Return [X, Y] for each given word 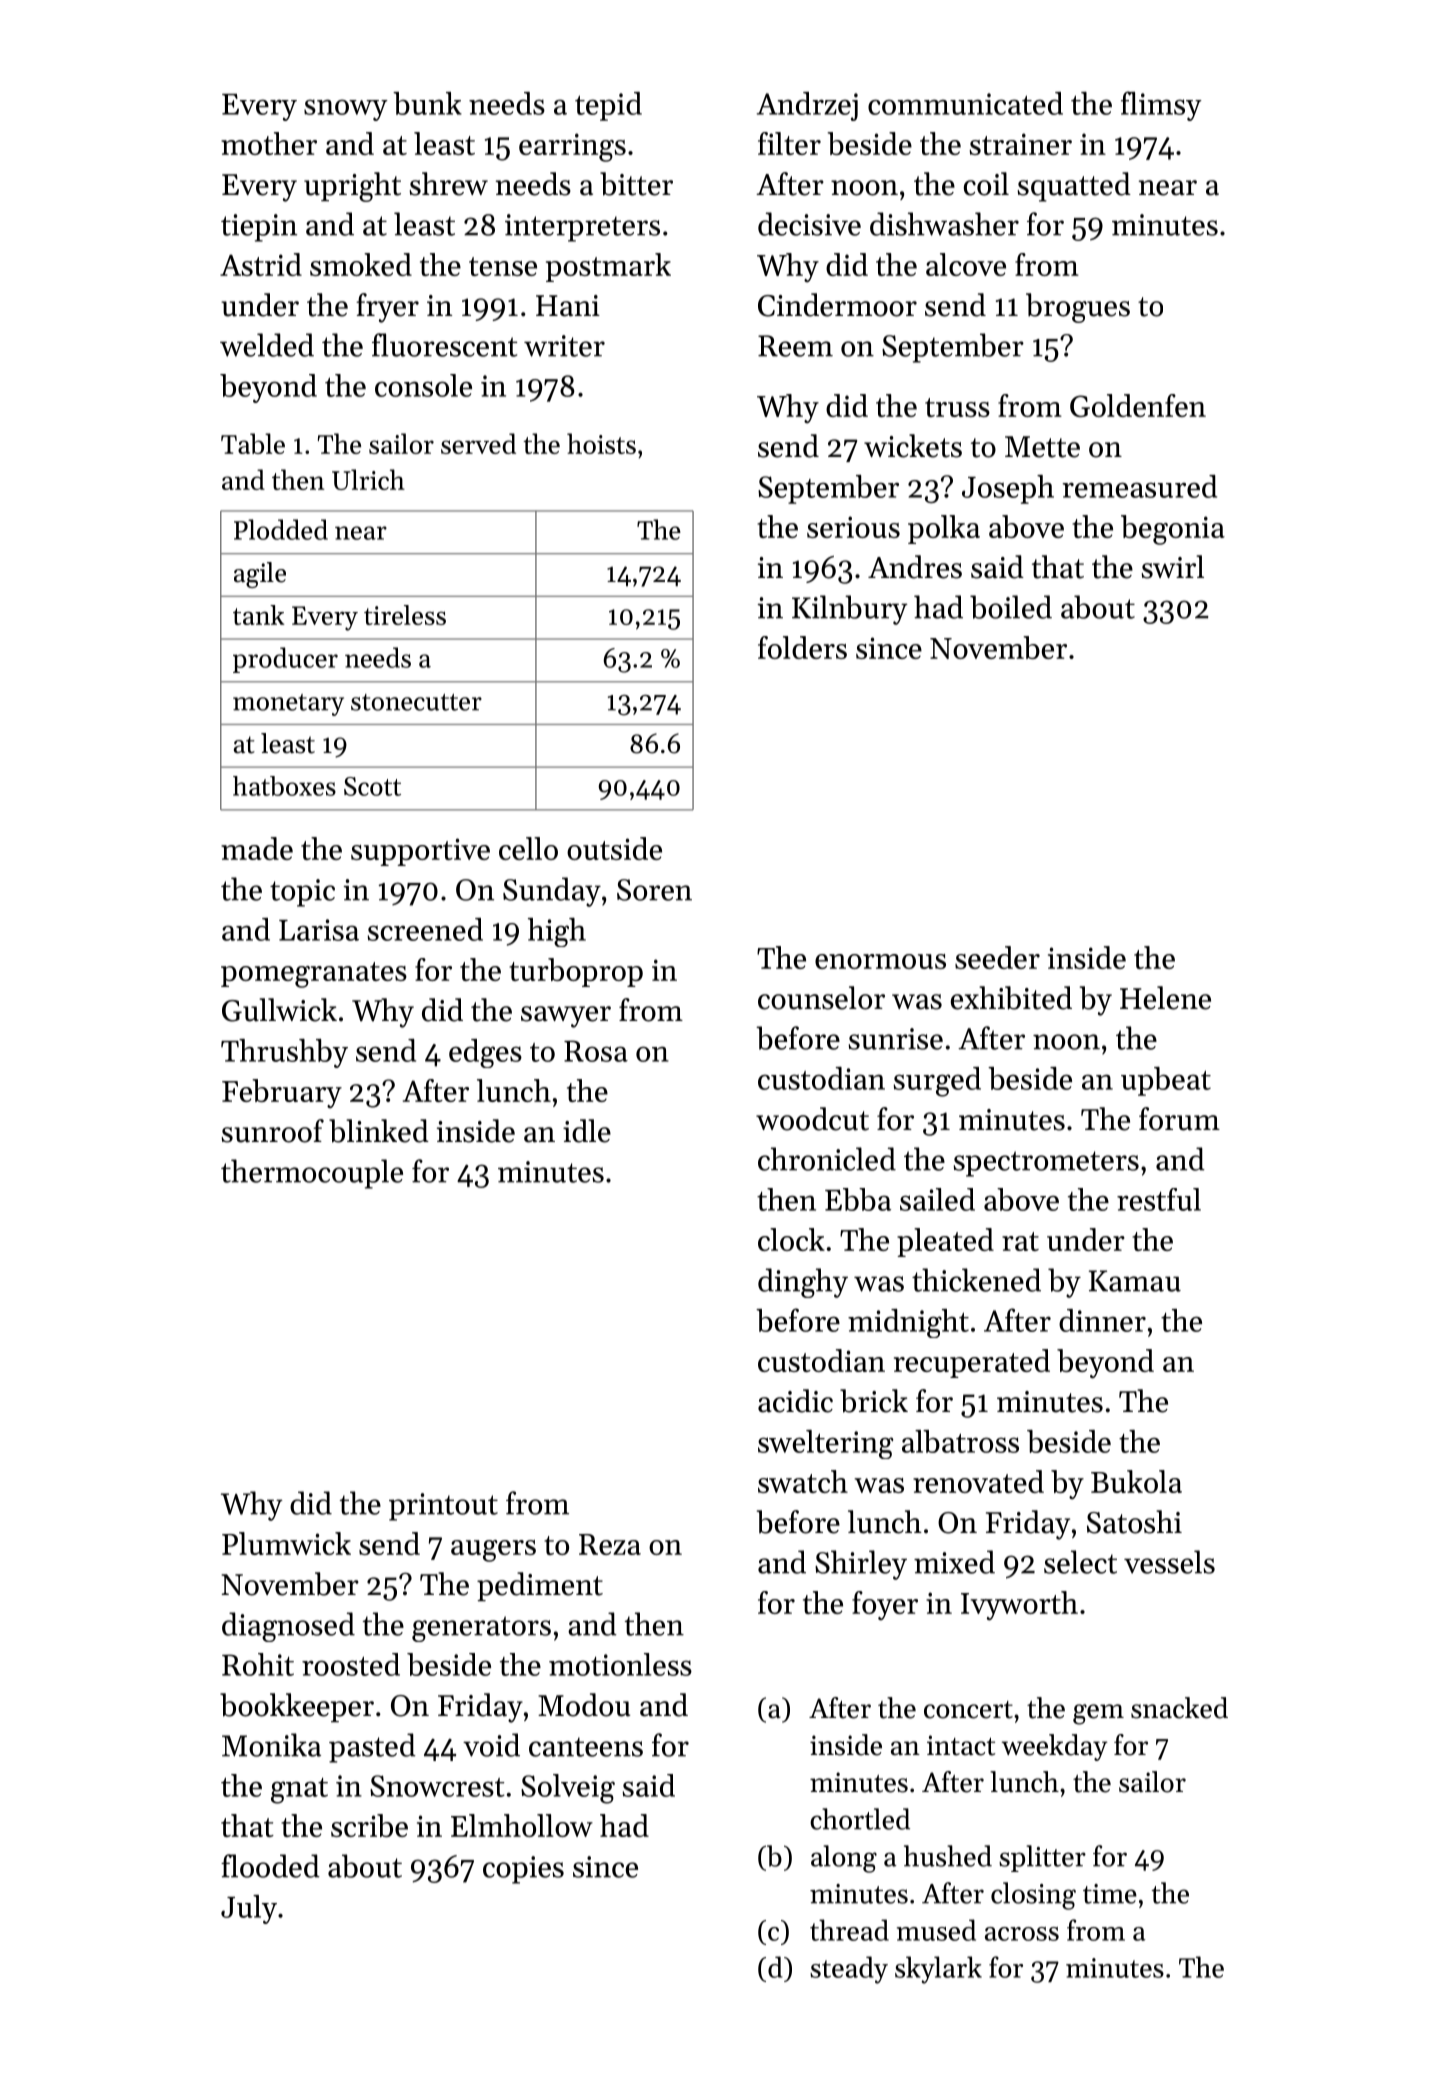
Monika [271, 1745]
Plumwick [286, 1543]
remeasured [1140, 486]
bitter [636, 184]
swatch [803, 1481]
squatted [1074, 187]
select [1080, 1562]
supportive [420, 852]
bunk [427, 103]
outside [614, 848]
